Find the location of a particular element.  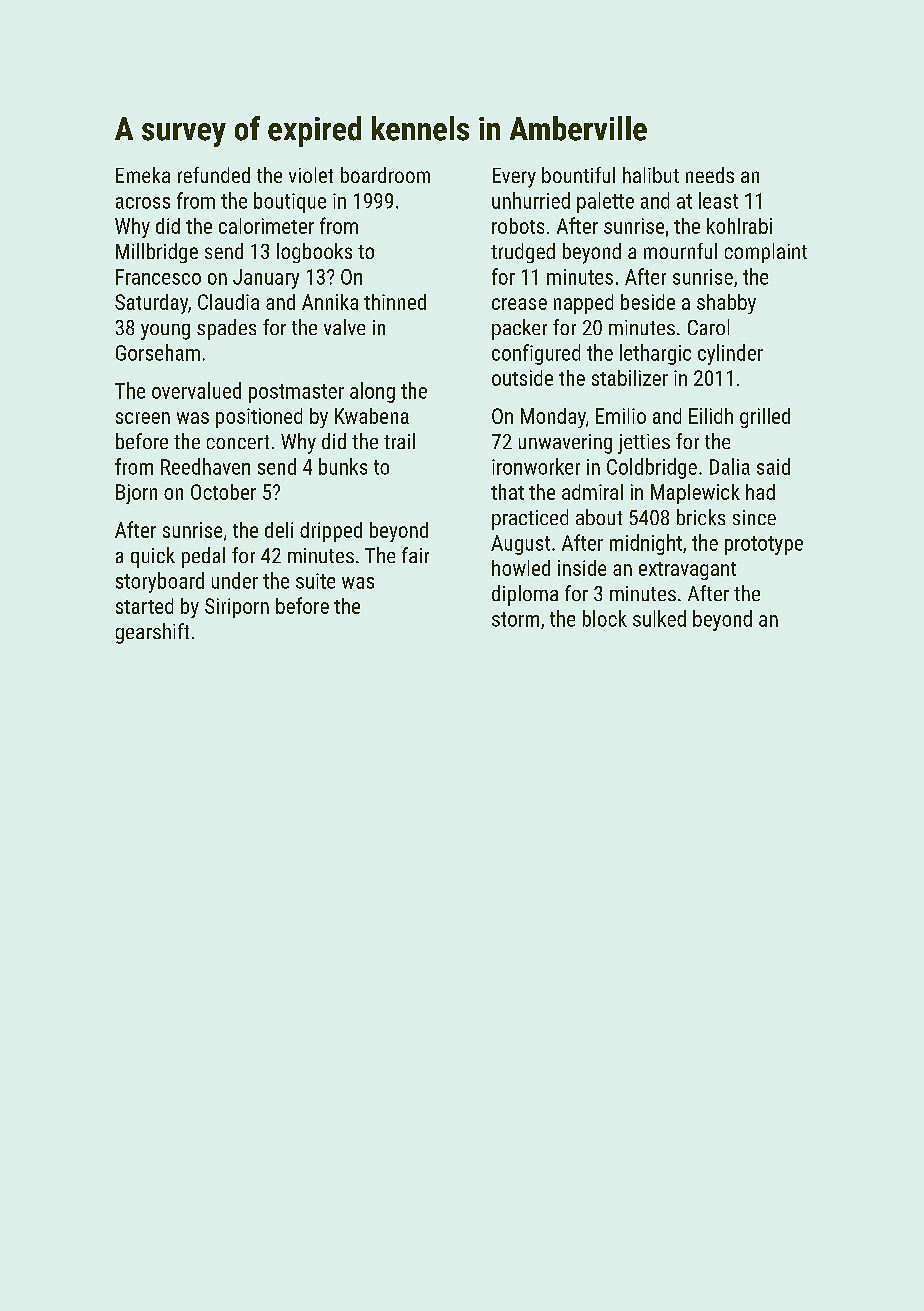

grilled is located at coordinates (765, 418).
